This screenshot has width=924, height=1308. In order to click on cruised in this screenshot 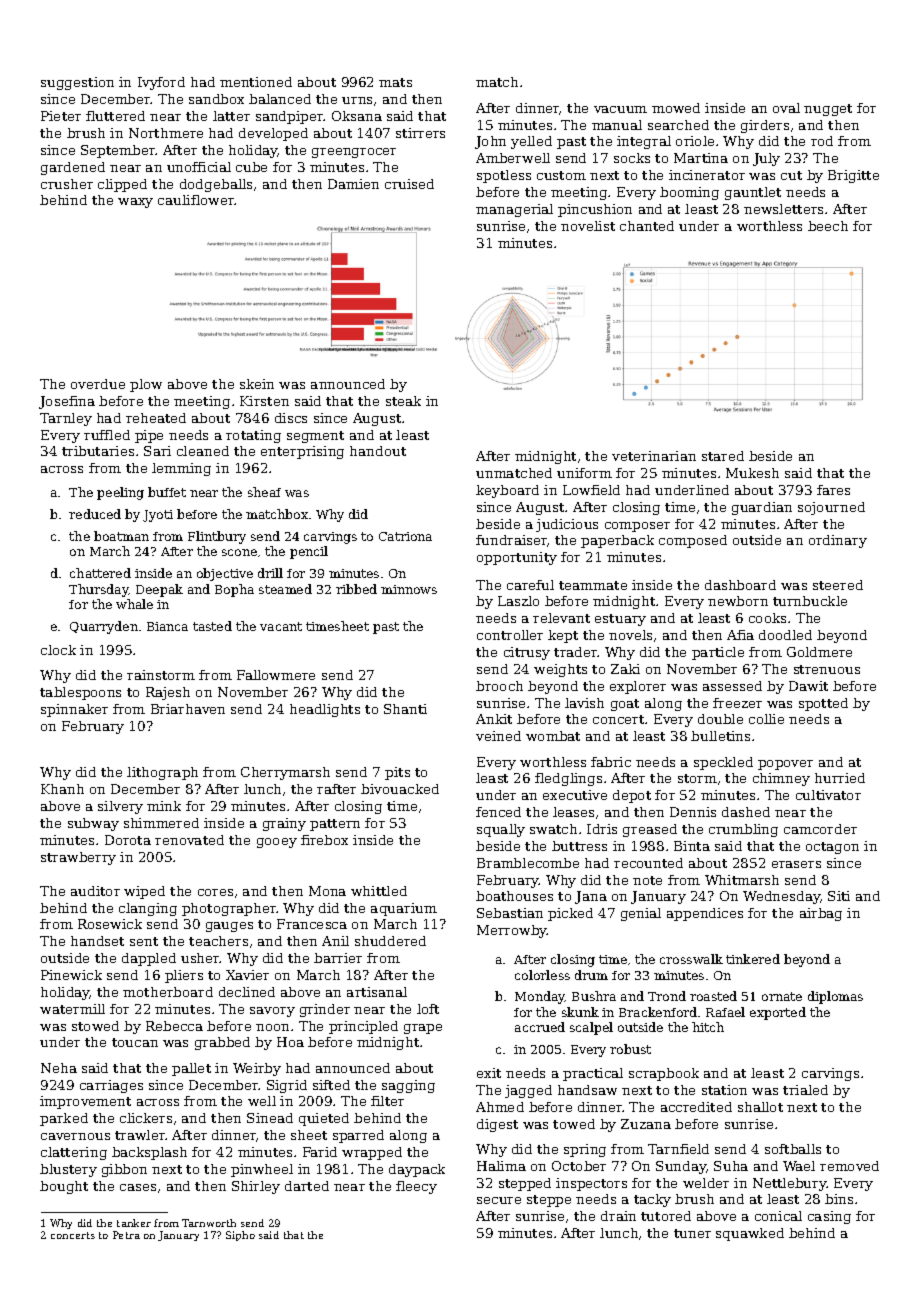, I will do `click(409, 184)`.
